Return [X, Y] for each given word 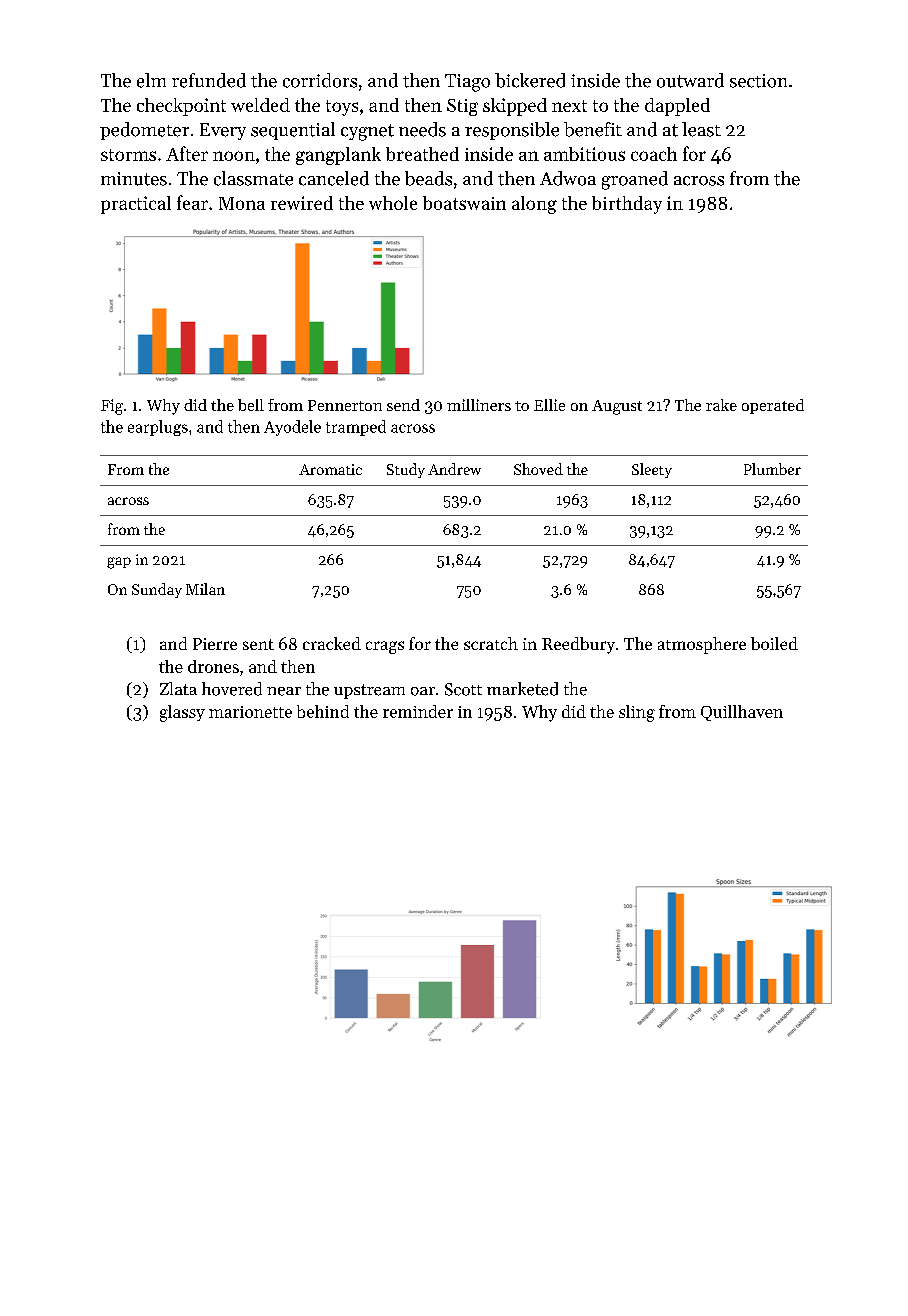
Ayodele [292, 428]
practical [136, 205]
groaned [635, 180]
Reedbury [578, 645]
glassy [182, 713]
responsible [512, 131]
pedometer [144, 131]
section [758, 81]
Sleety [652, 470]
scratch [491, 643]
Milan [205, 589]
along [534, 205]
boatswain [464, 203]
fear [192, 202]
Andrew [454, 469]
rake [721, 405]
